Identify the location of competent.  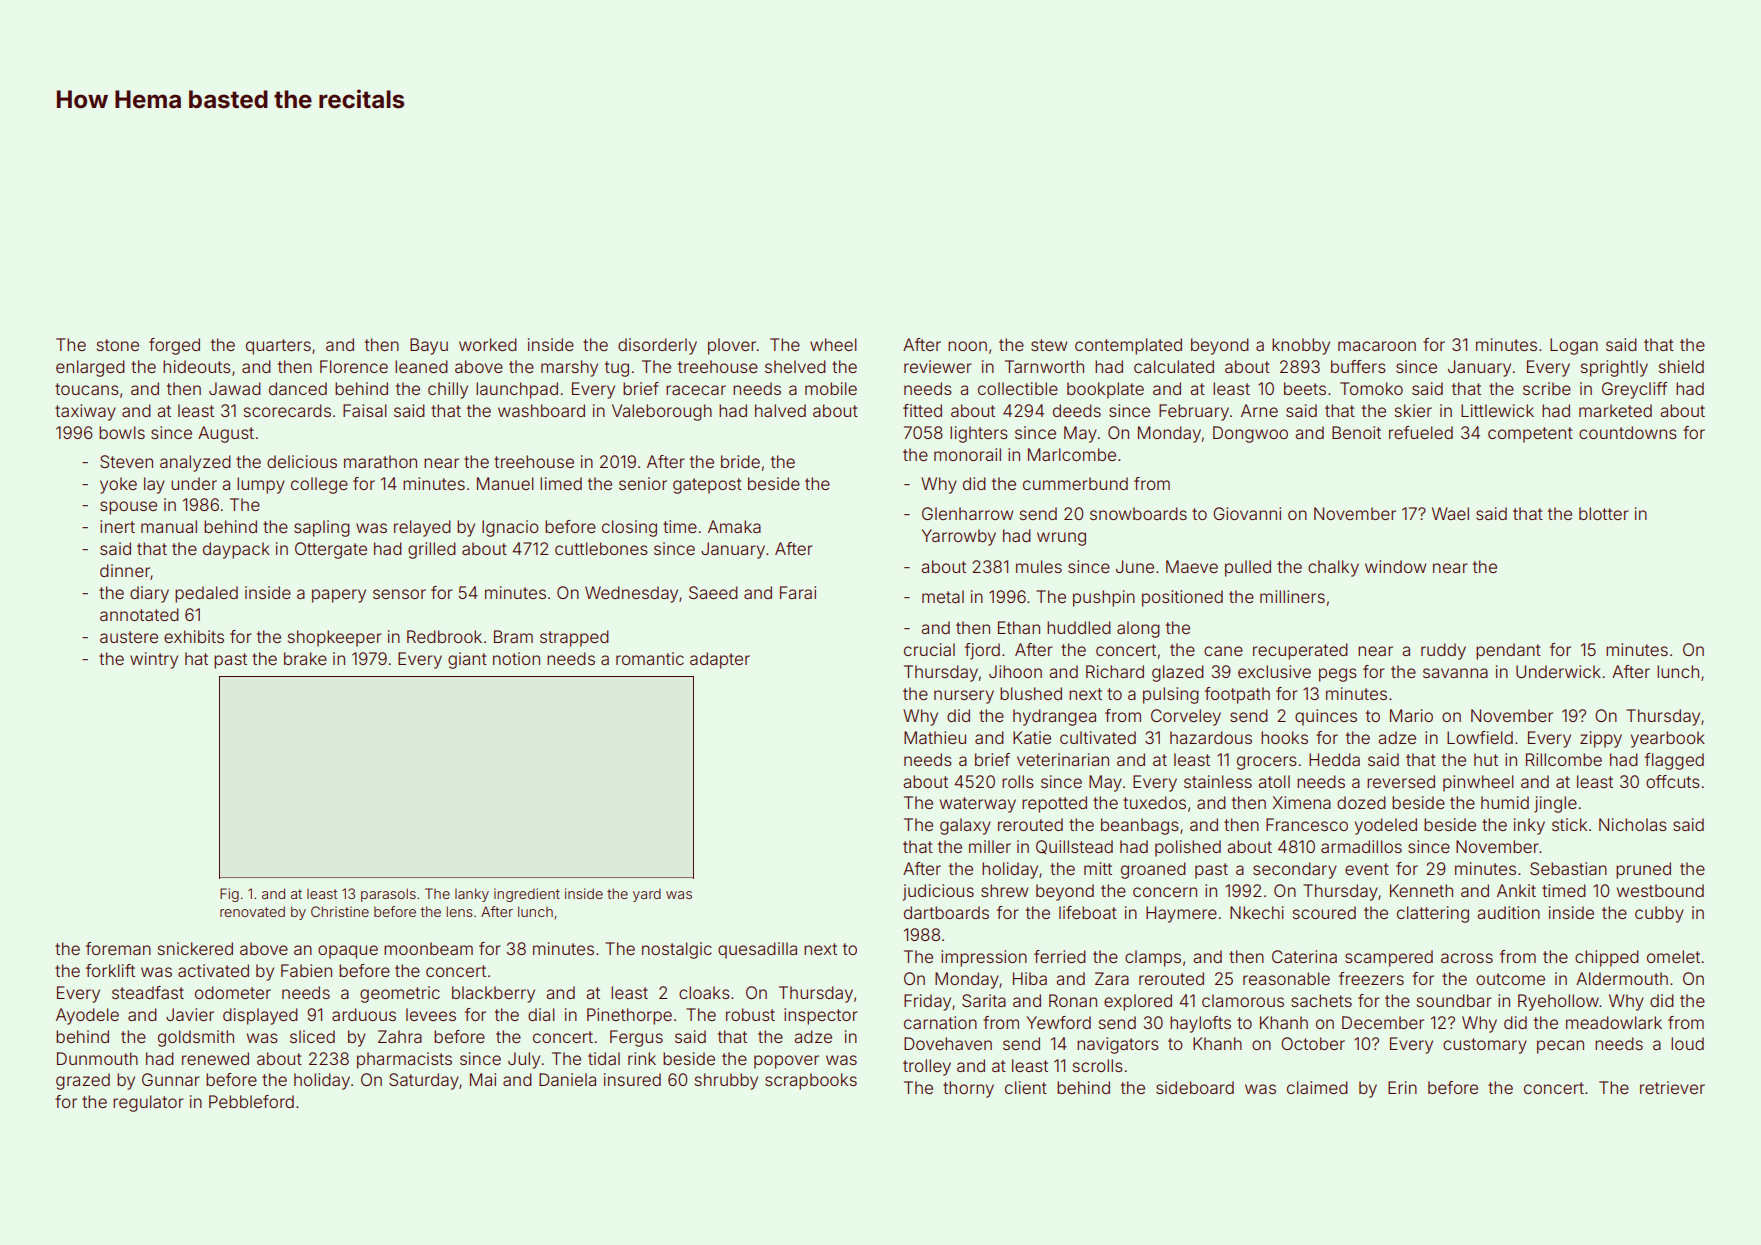
(1530, 435).
